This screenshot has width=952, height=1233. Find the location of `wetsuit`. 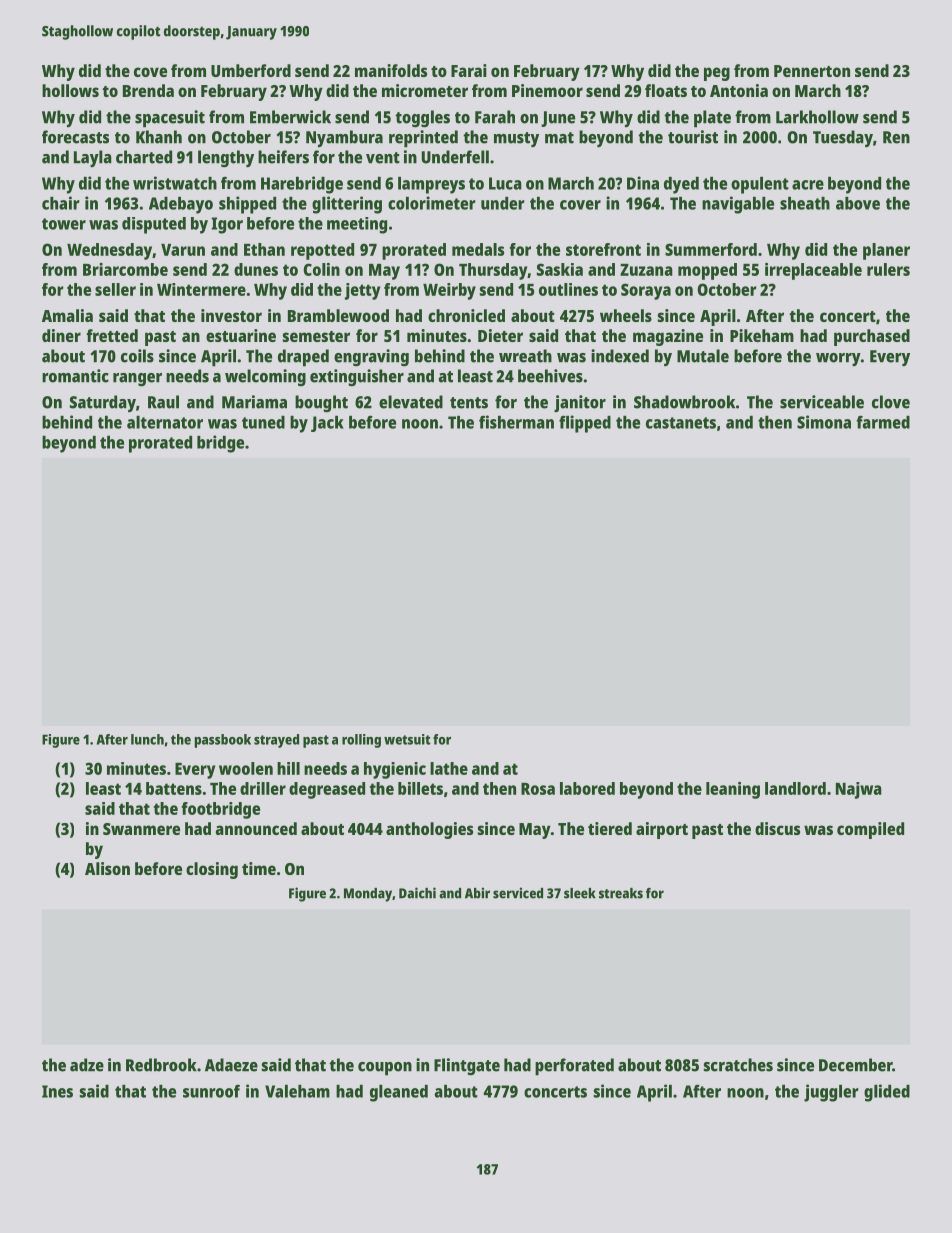

wetsuit is located at coordinates (407, 739).
